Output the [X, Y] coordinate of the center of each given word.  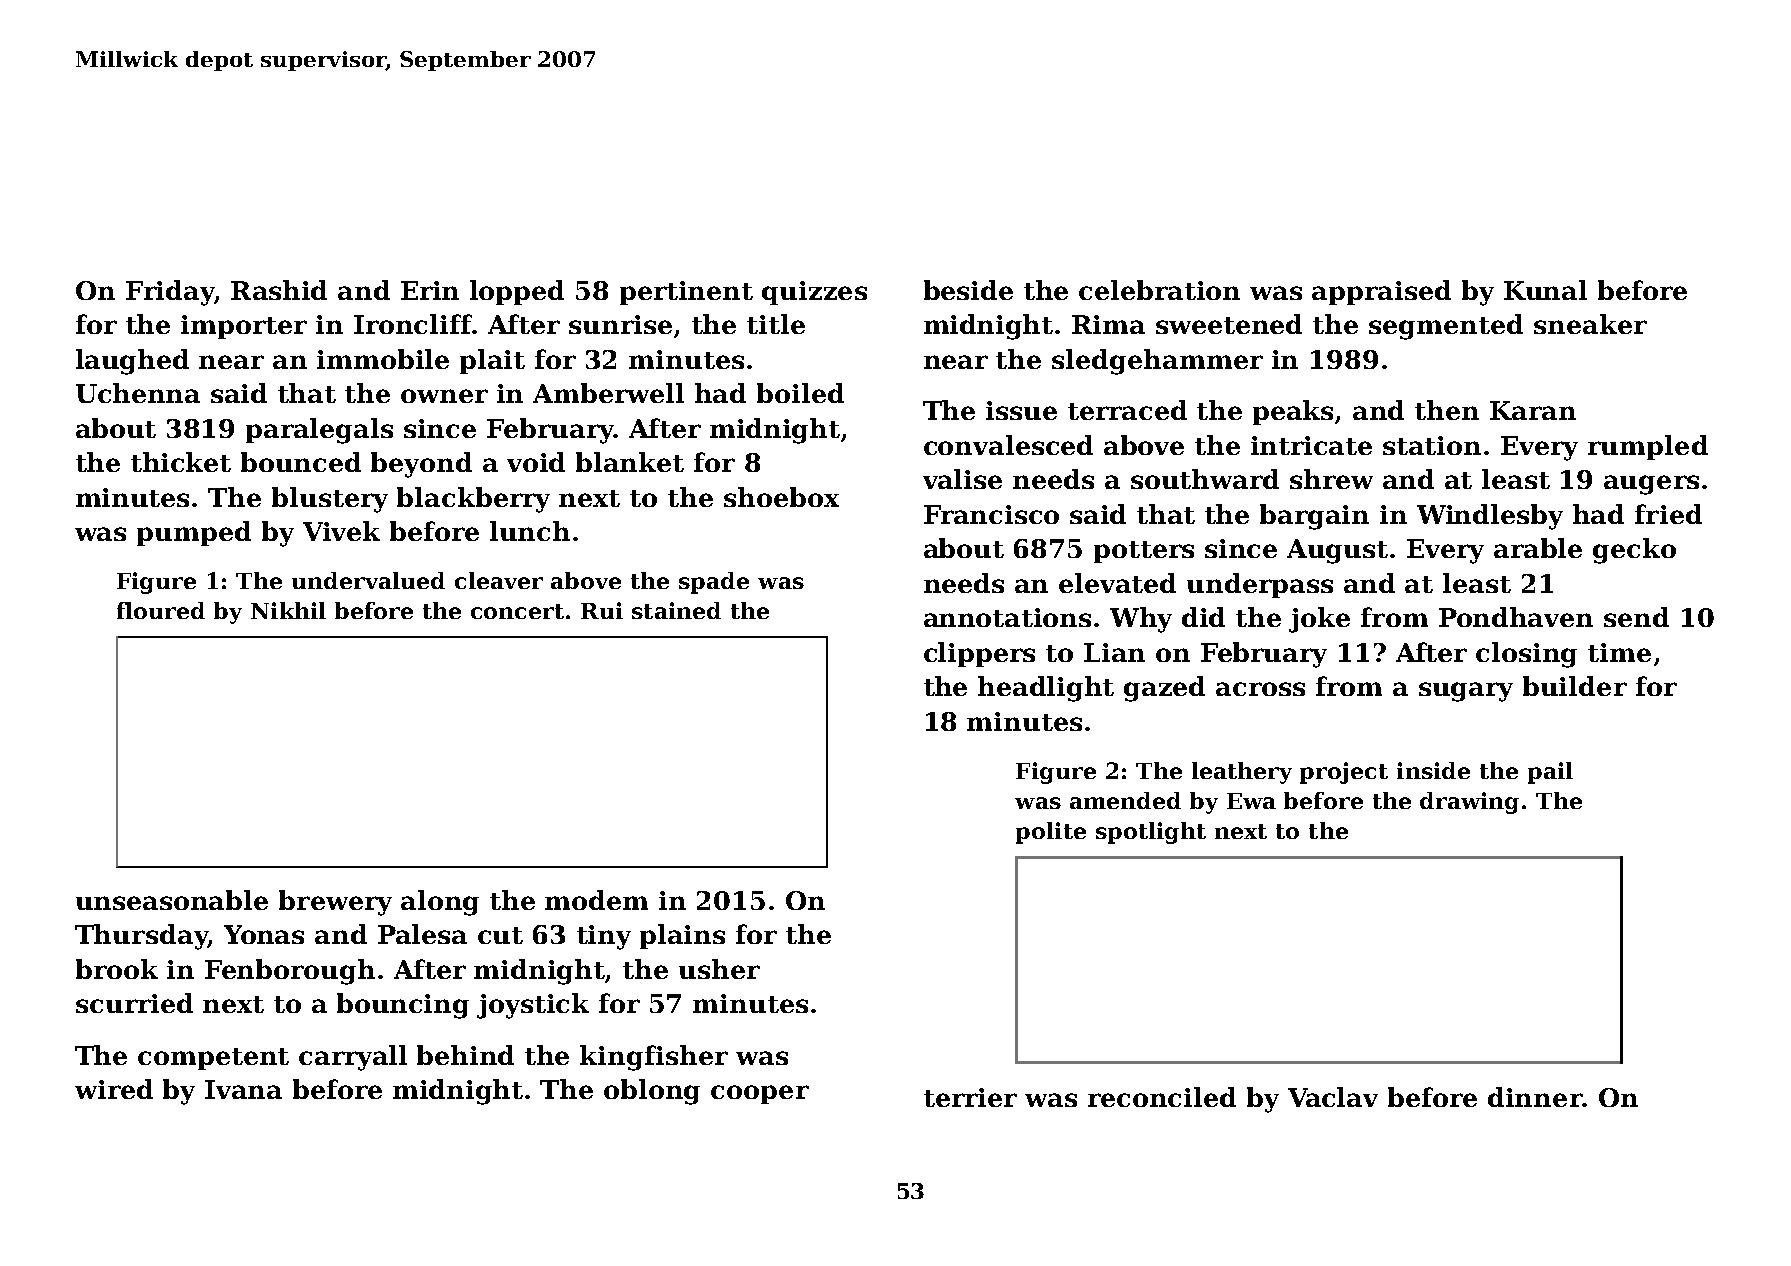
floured [161, 610]
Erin [430, 290]
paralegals [319, 431]
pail [1550, 773]
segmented [1446, 327]
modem [596, 900]
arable [1538, 548]
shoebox [781, 497]
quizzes [814, 293]
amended [1125, 800]
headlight [1046, 689]
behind [465, 1055]
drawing [1469, 803]
